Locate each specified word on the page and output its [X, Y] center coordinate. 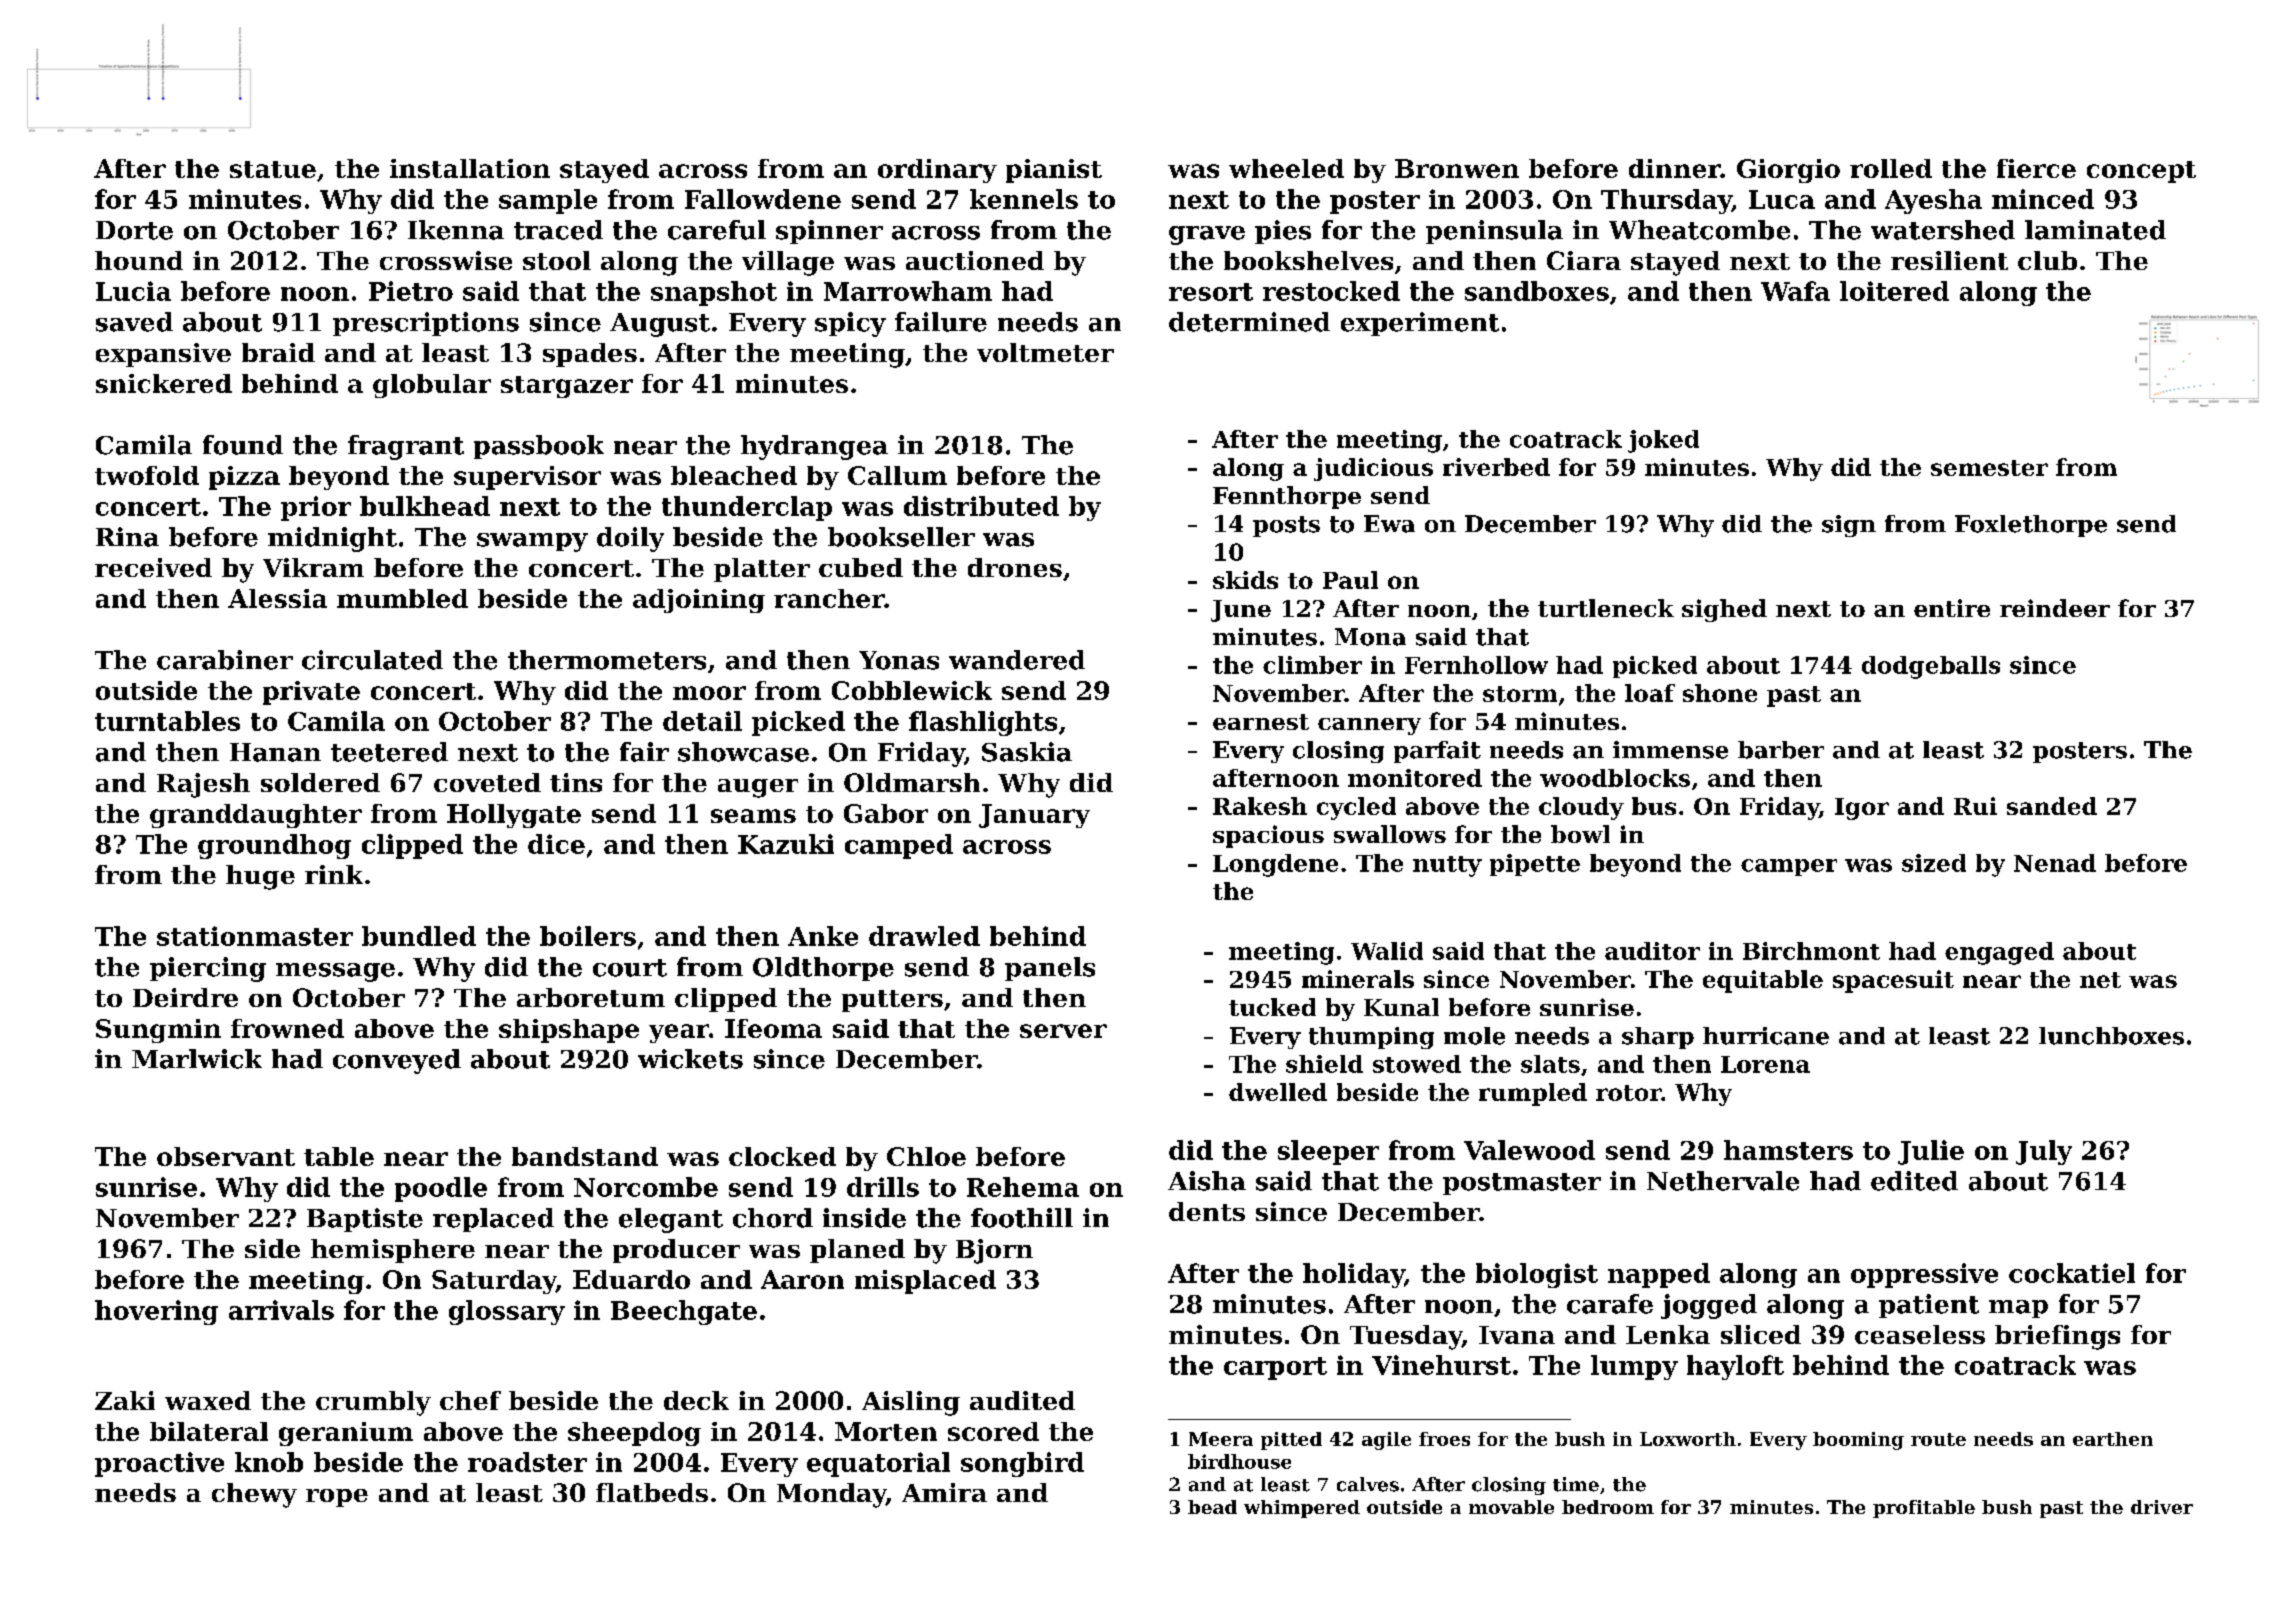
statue [273, 169]
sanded [2052, 806]
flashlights [983, 723]
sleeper [1328, 1152]
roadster [527, 1462]
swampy [532, 542]
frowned [287, 1028]
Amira [944, 1492]
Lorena [1765, 1064]
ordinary [937, 171]
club [2047, 260]
